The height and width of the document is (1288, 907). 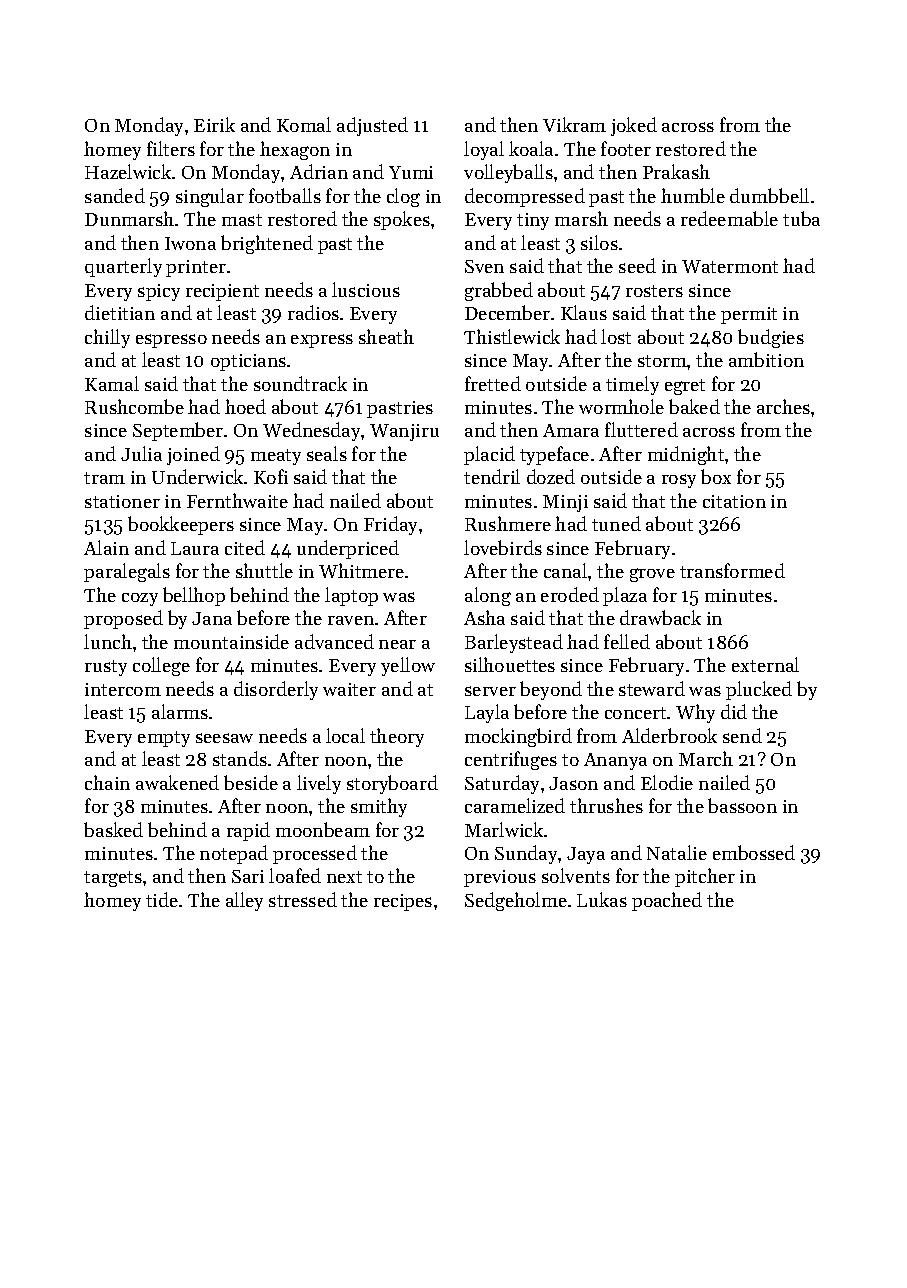 I want to click on filters, so click(x=171, y=148).
